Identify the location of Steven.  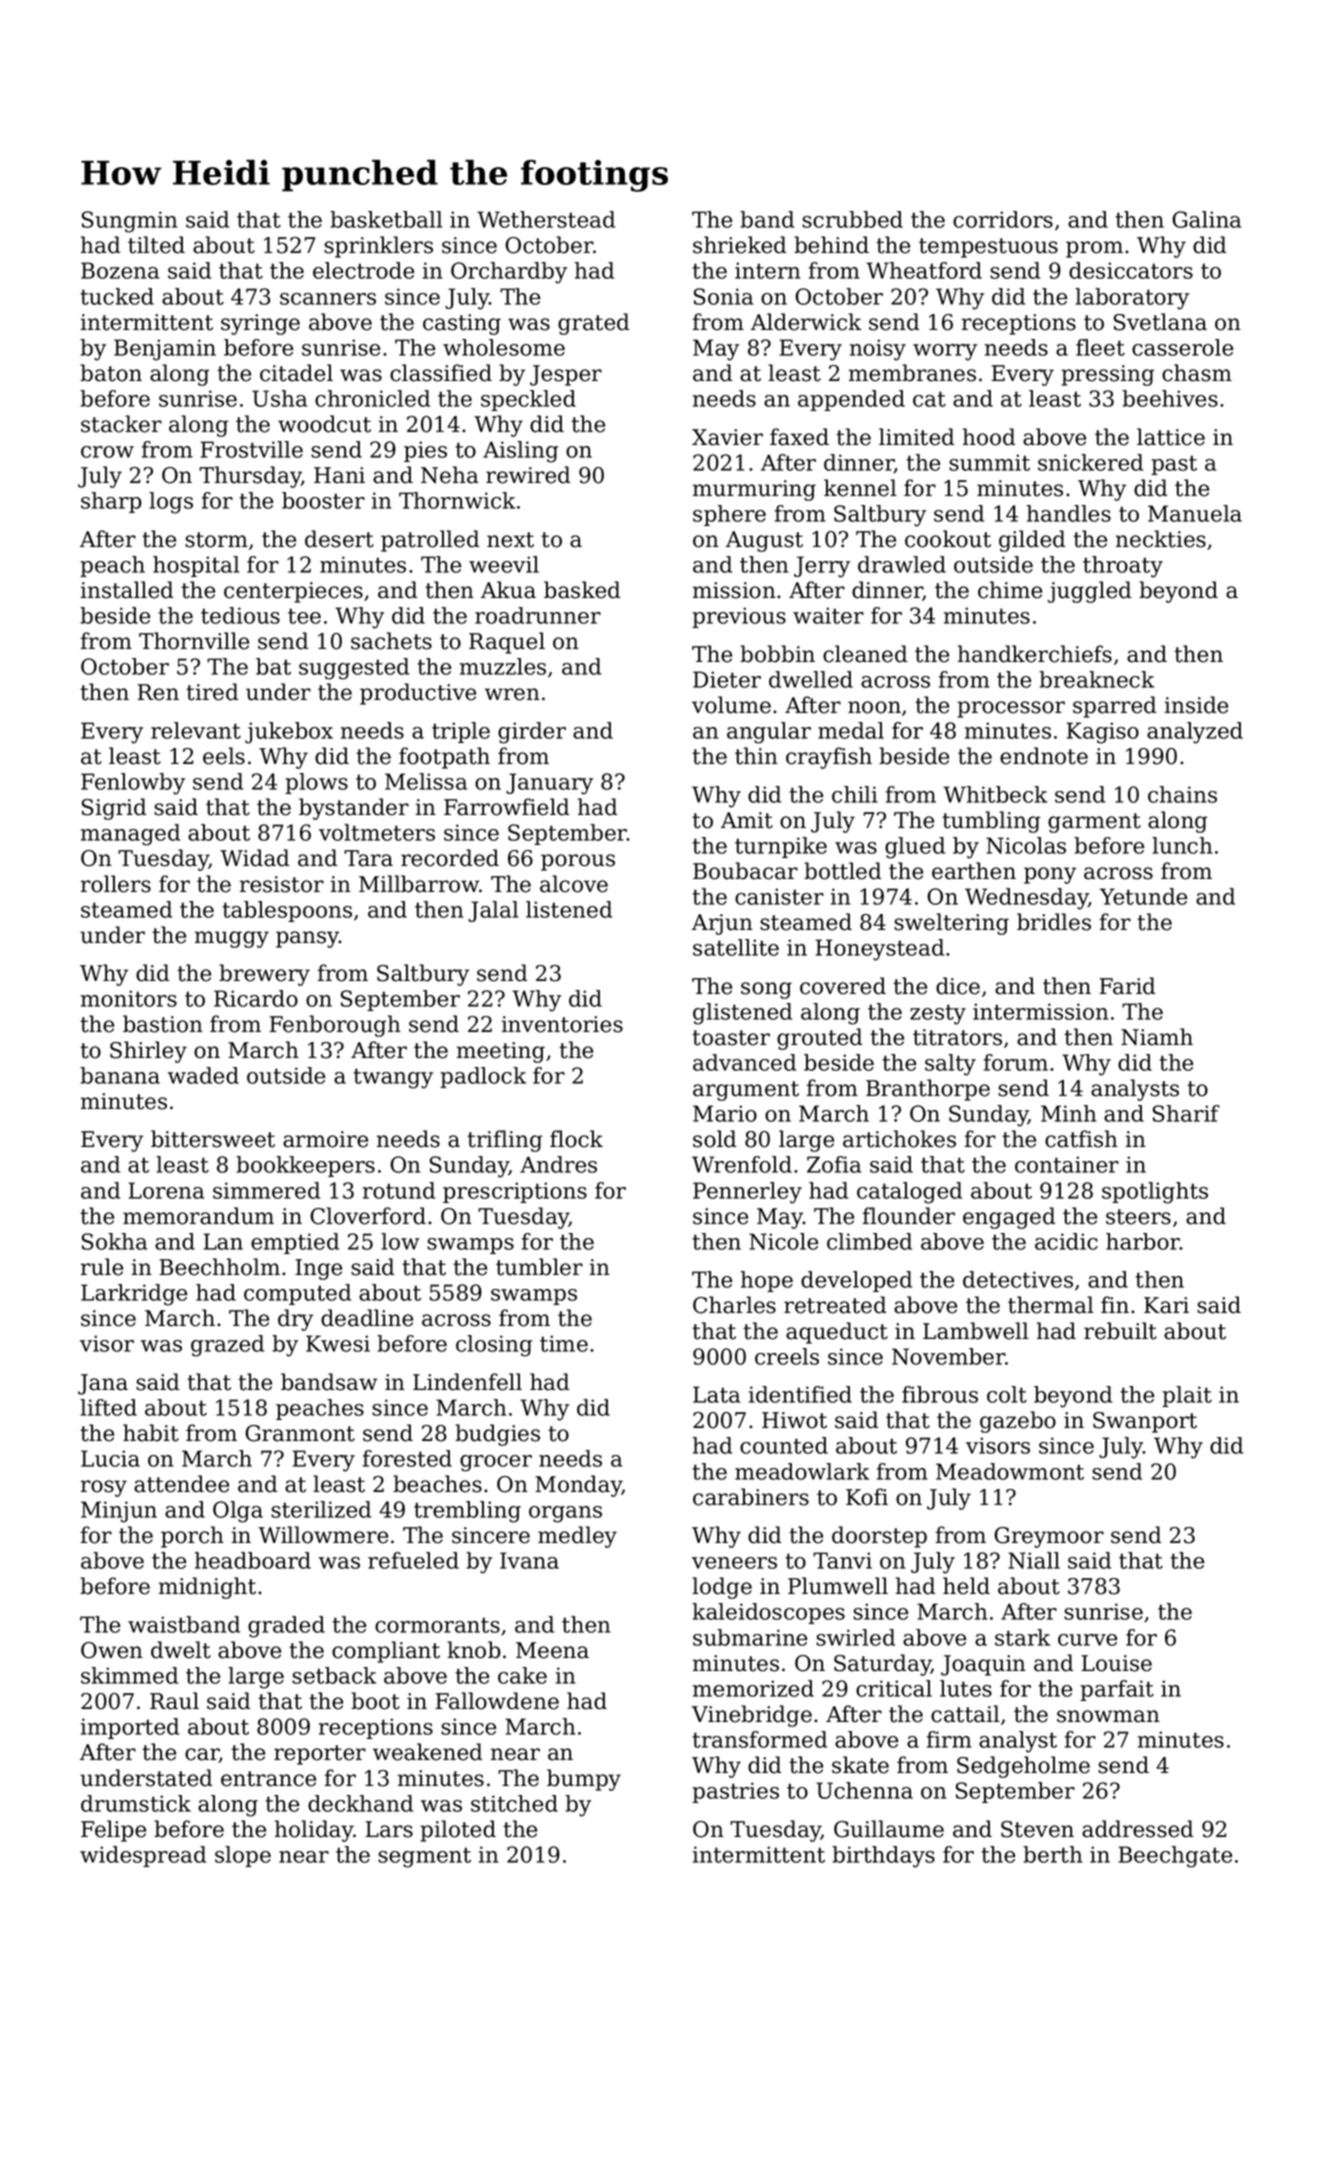
(1037, 1829).
